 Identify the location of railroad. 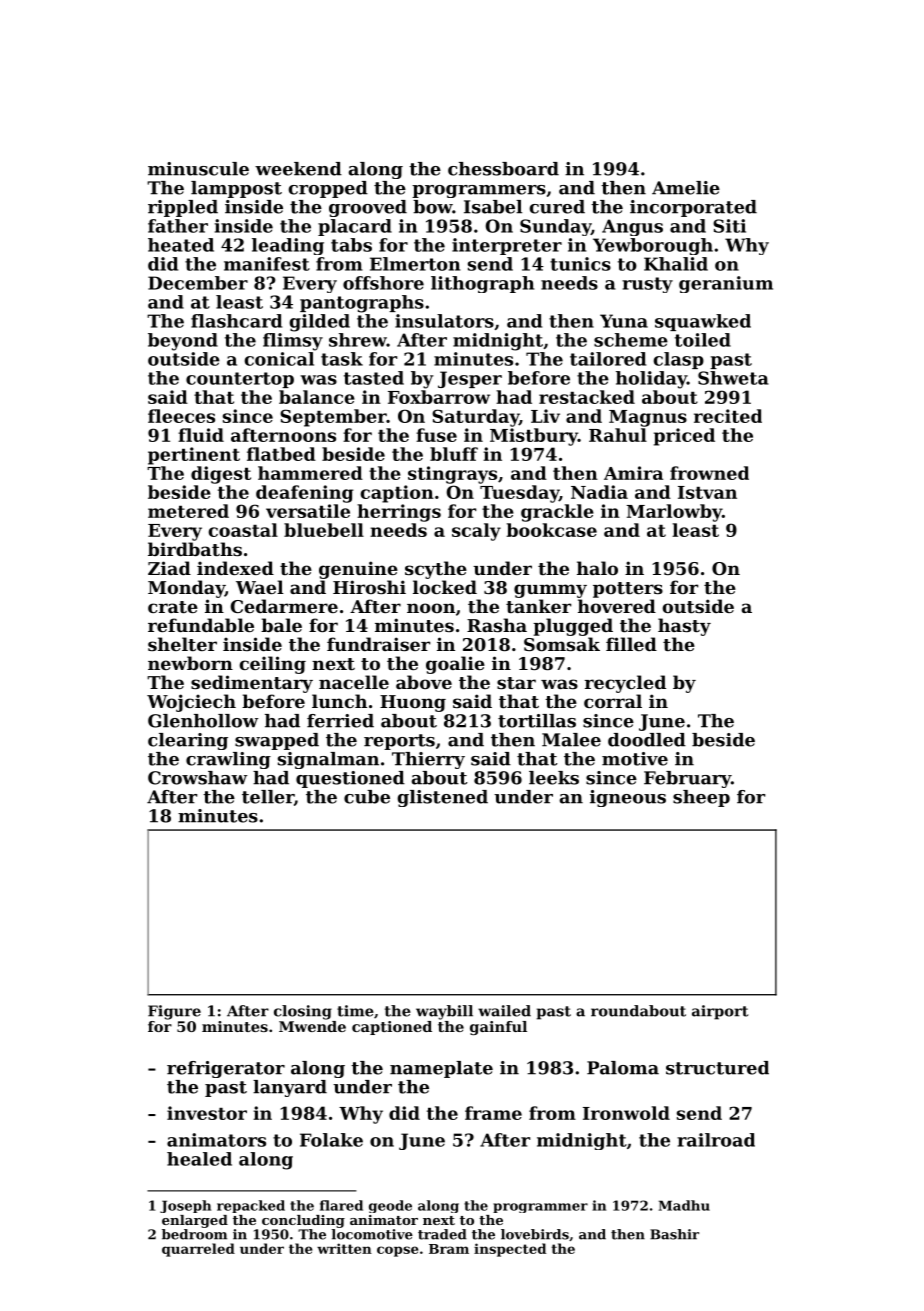
(716, 1140).
